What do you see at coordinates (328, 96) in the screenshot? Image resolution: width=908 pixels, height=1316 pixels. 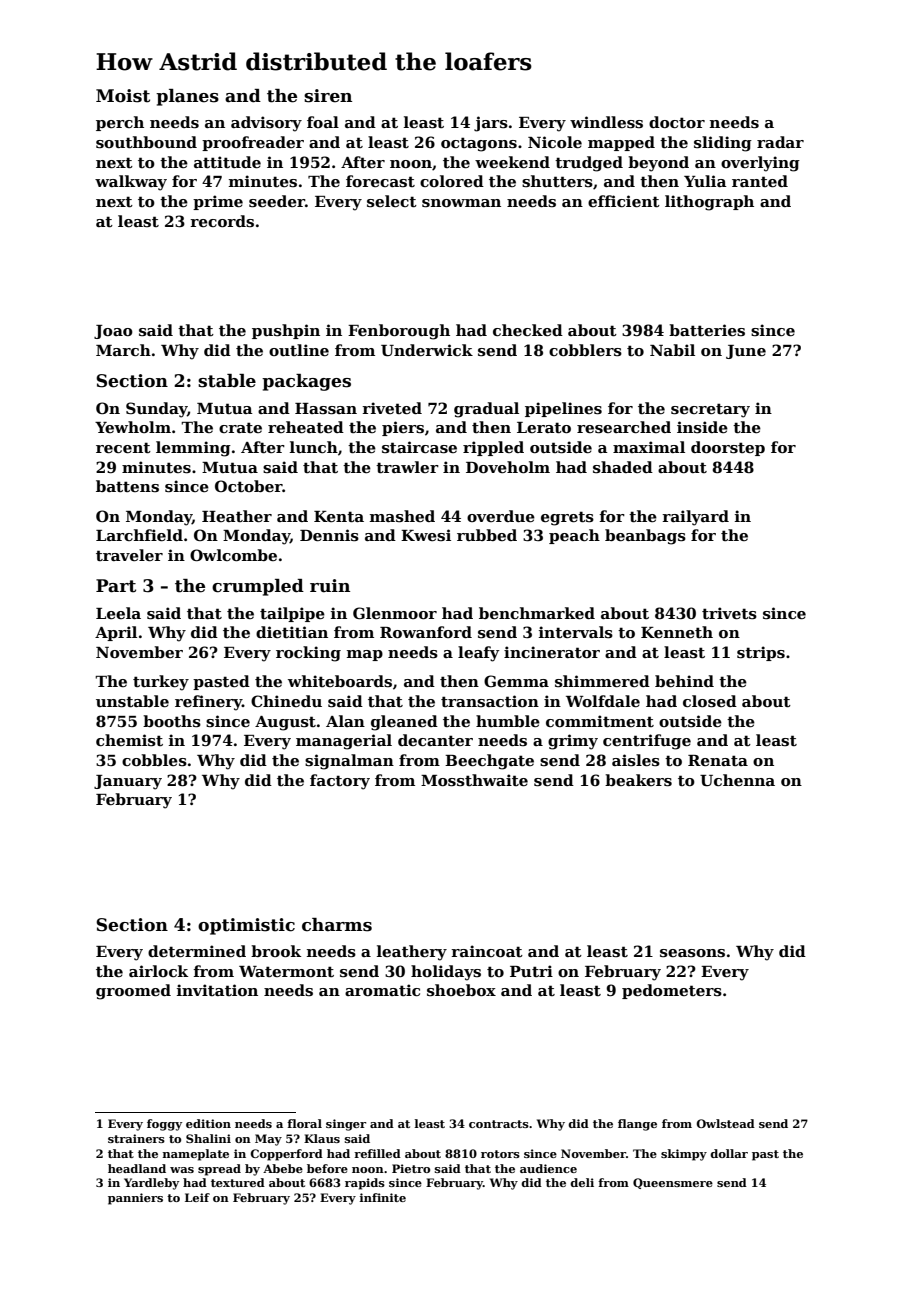 I see `siren` at bounding box center [328, 96].
